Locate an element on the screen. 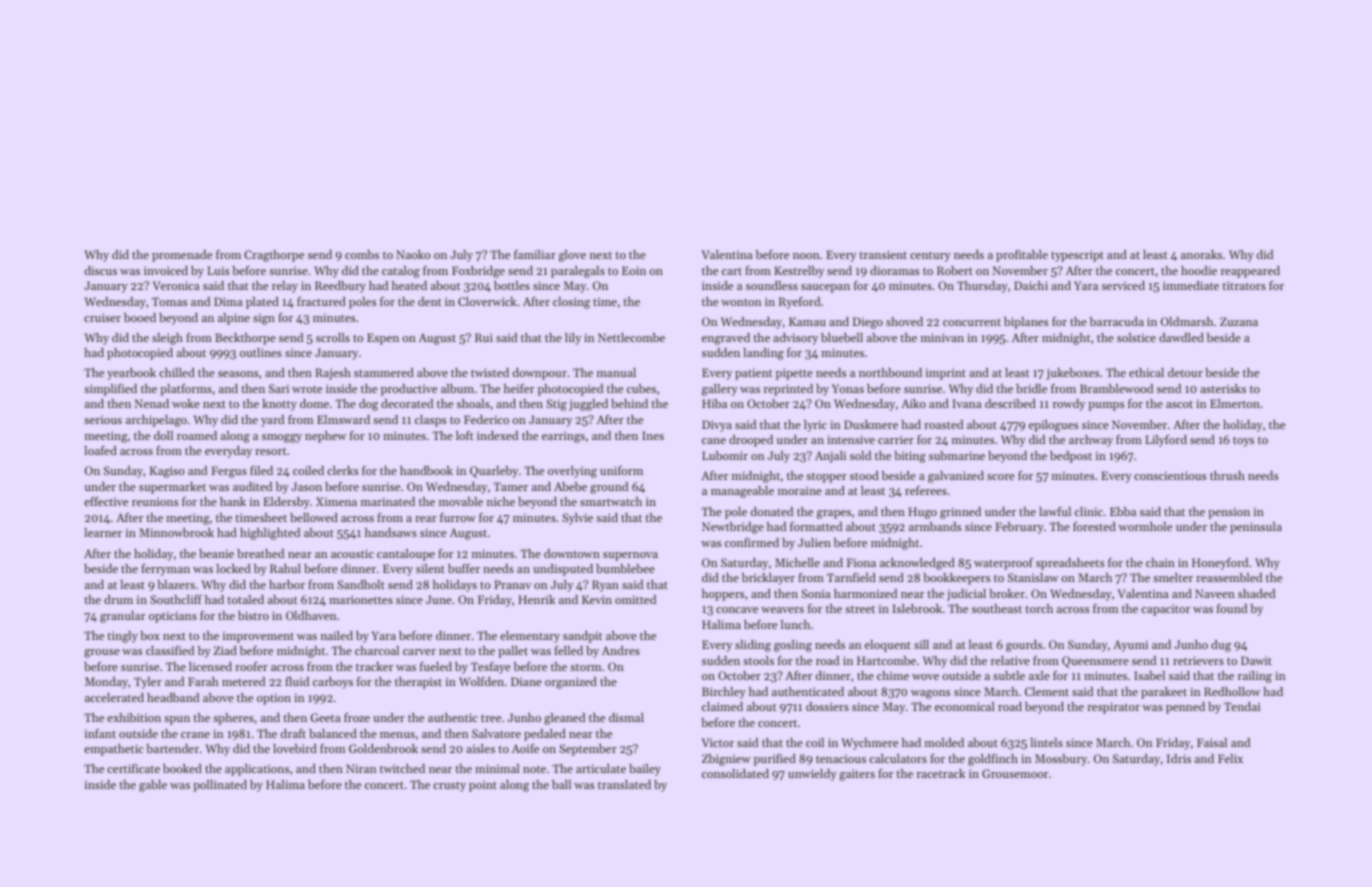 The image size is (1372, 887). jukeboxes is located at coordinates (1072, 374).
